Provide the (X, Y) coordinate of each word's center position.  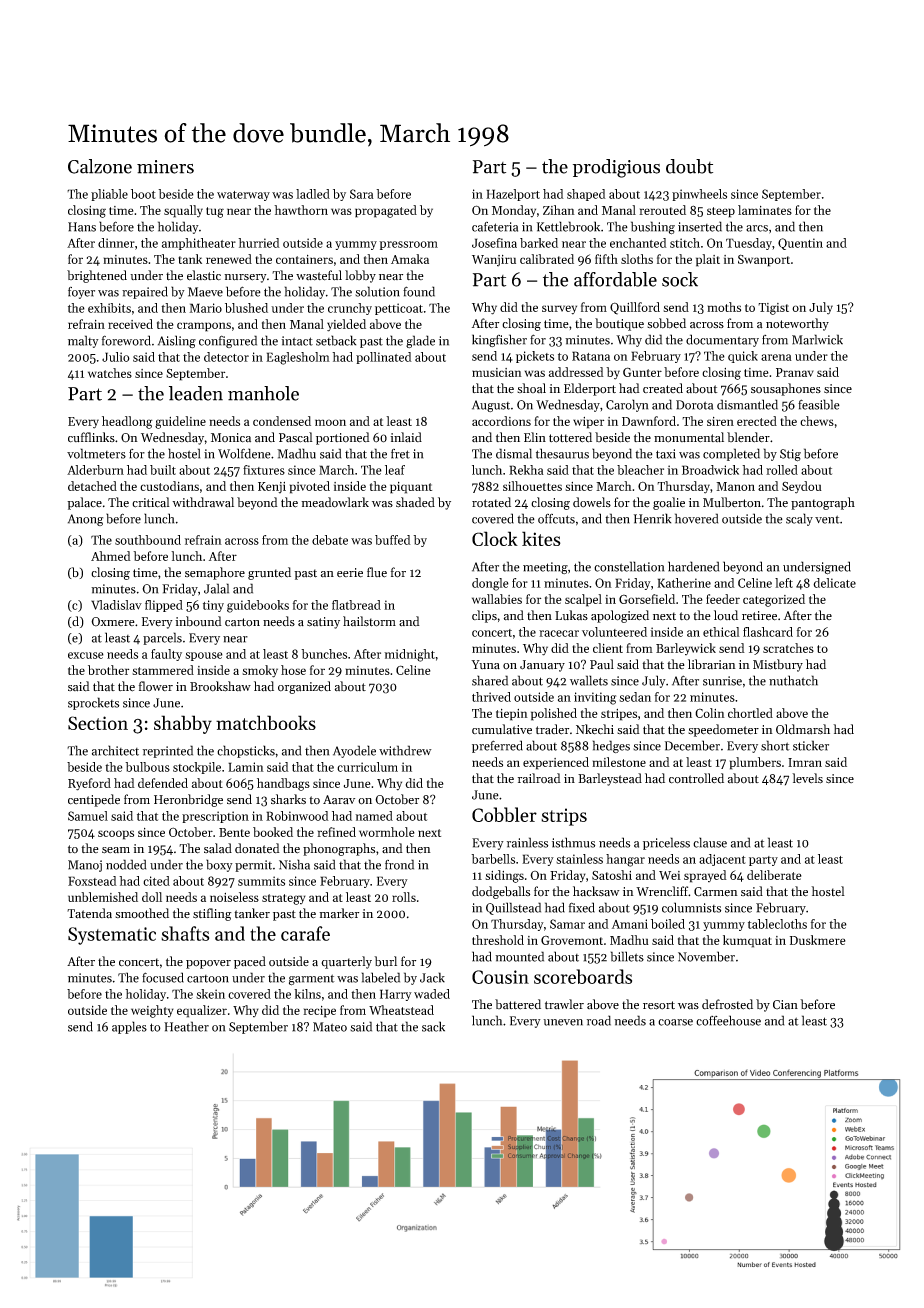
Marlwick (817, 339)
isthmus (573, 842)
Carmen (716, 892)
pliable (109, 195)
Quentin (800, 244)
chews (817, 421)
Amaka (410, 259)
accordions (501, 421)
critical (151, 502)
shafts (185, 933)
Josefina (494, 243)
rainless (527, 842)
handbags (283, 784)
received (130, 324)
